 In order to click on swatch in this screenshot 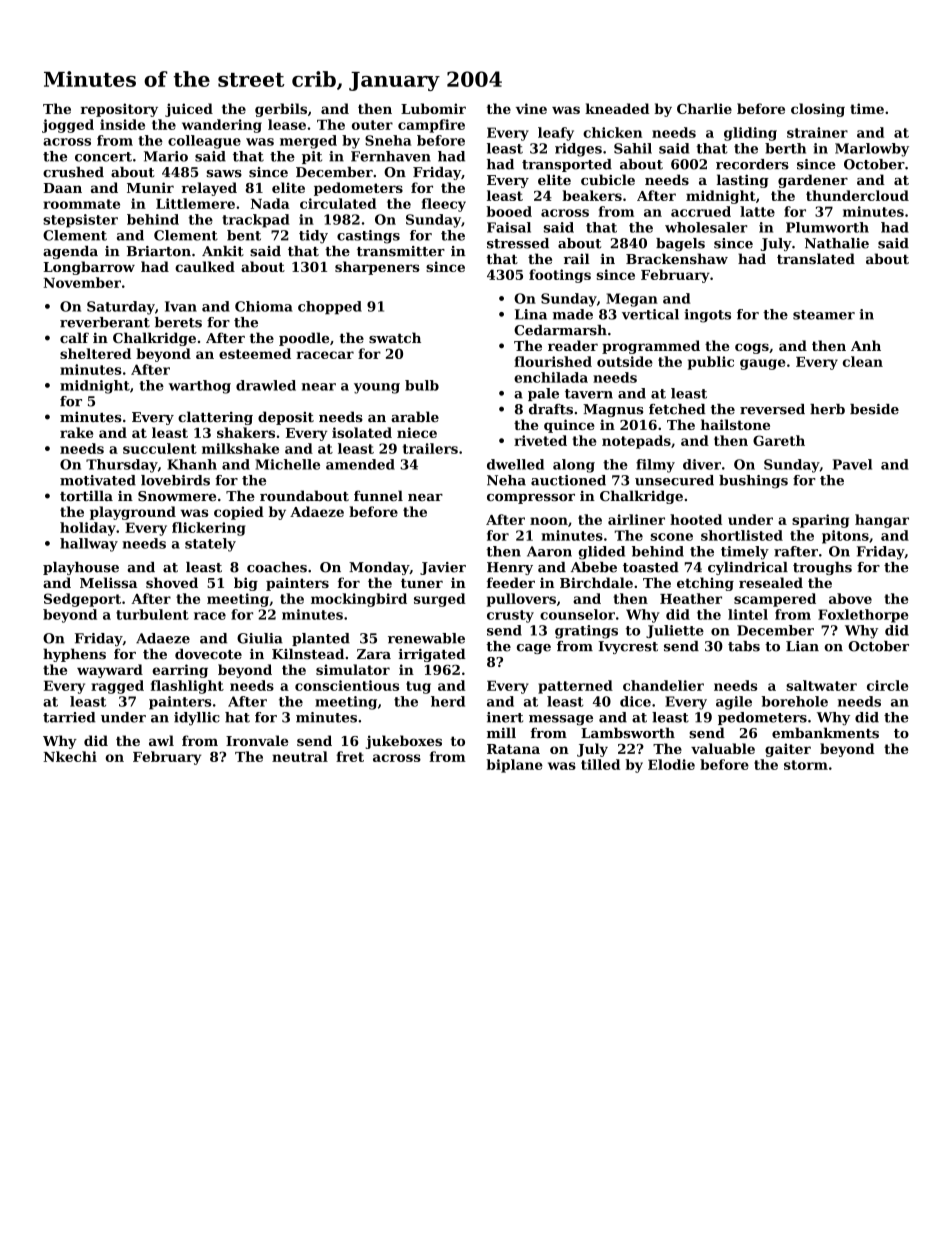, I will do `click(395, 337)`.
